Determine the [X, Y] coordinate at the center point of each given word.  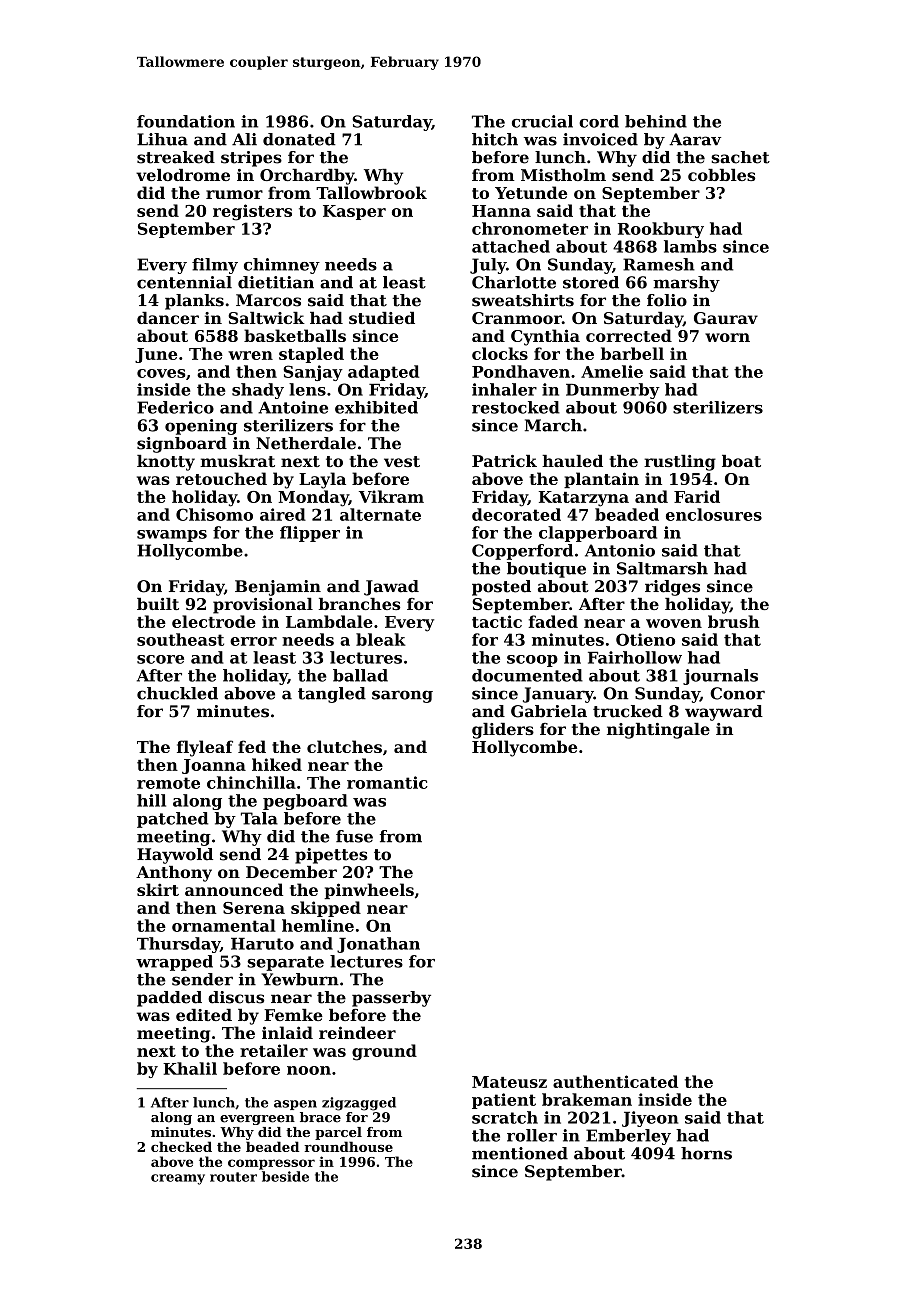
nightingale [658, 731]
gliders [503, 731]
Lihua [162, 139]
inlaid [287, 1032]
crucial [542, 121]
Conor [737, 693]
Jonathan [378, 945]
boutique [546, 570]
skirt [158, 889]
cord [599, 121]
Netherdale [306, 443]
